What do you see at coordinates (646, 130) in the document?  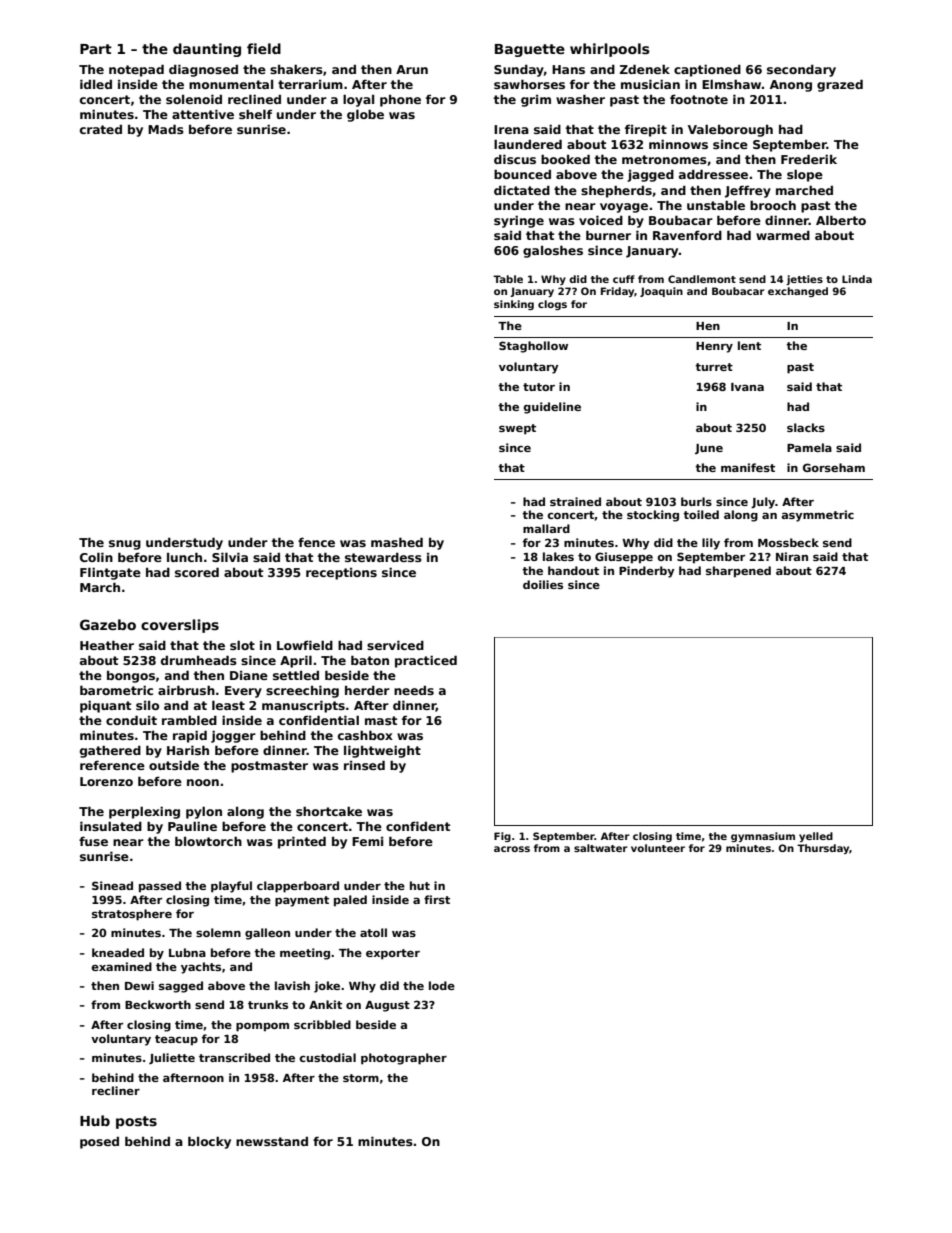 I see `firepit` at bounding box center [646, 130].
